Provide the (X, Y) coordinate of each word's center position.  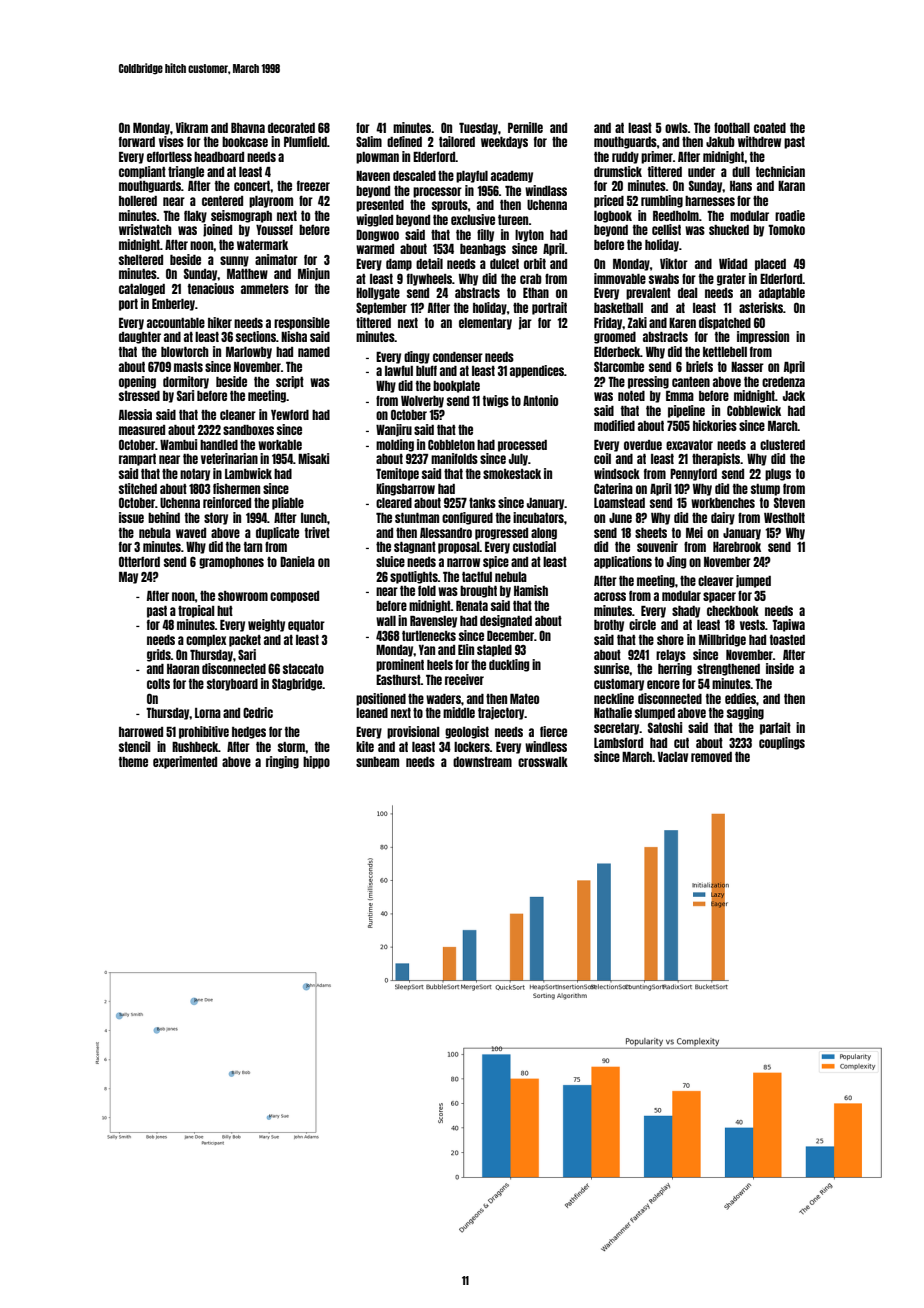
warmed (375, 249)
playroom (271, 202)
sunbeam (377, 762)
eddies (740, 698)
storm (291, 747)
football (732, 127)
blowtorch (185, 352)
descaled (414, 176)
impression (763, 337)
